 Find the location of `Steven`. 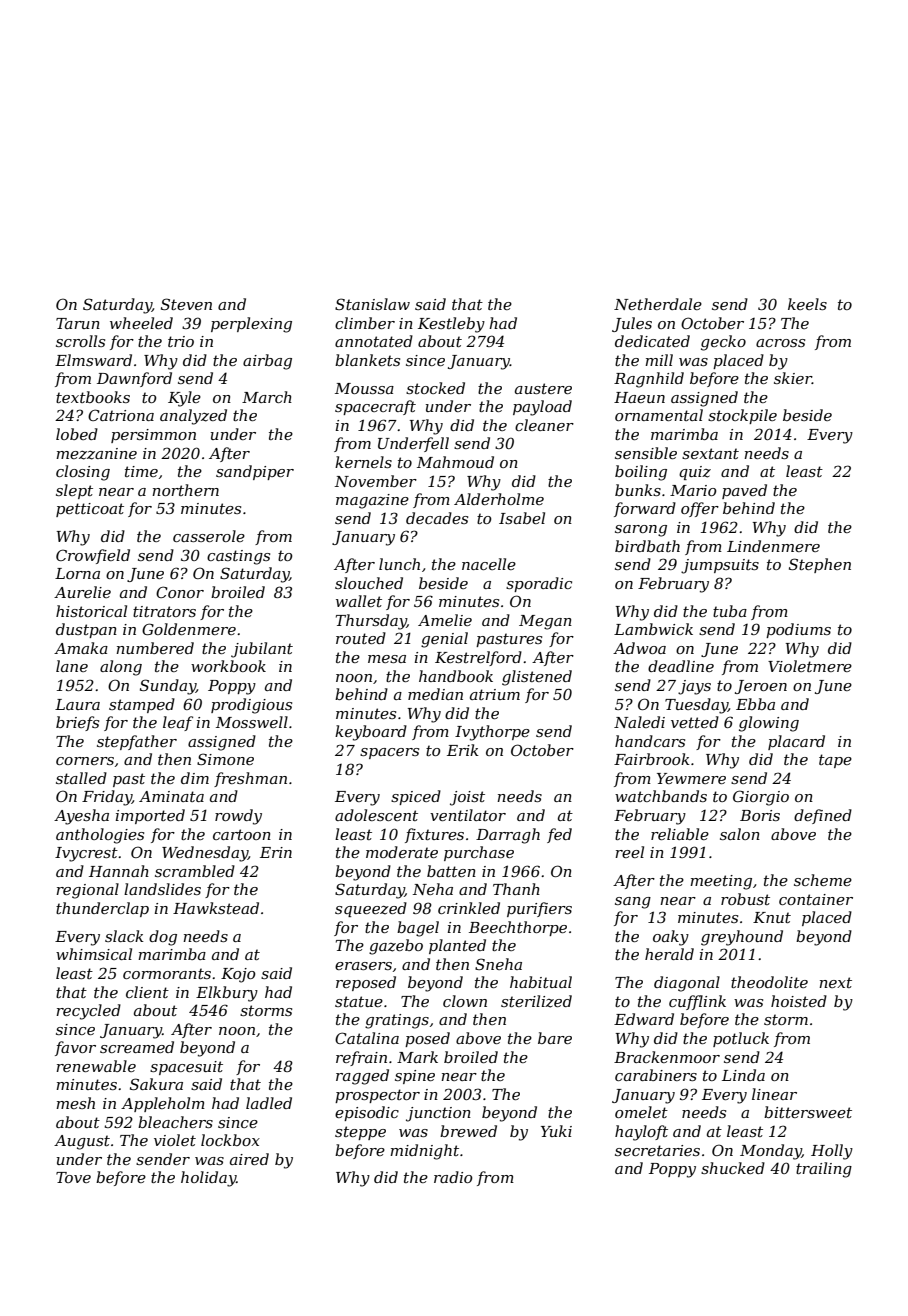

Steven is located at coordinates (186, 304).
